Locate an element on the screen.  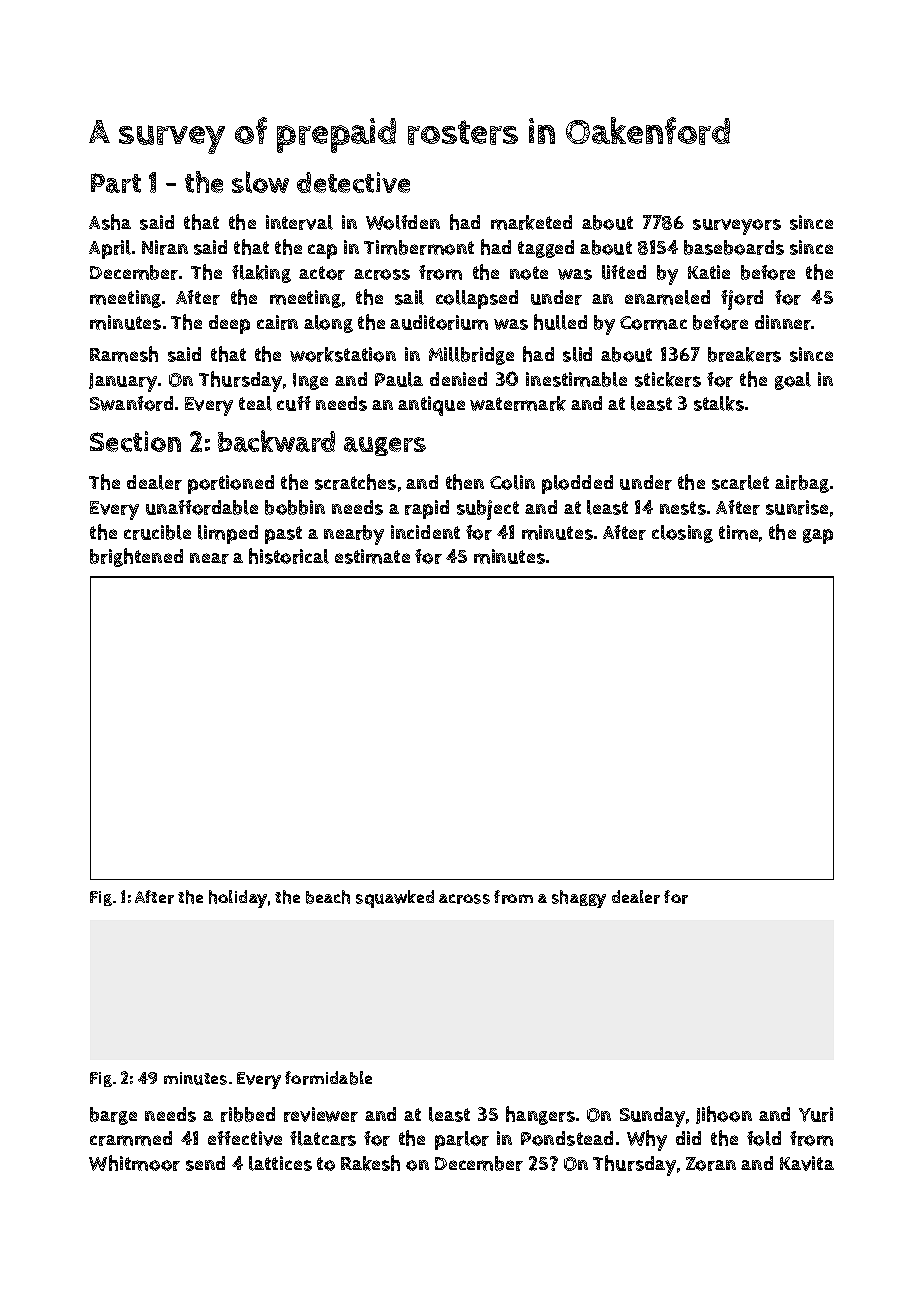
workstation is located at coordinates (343, 354).
